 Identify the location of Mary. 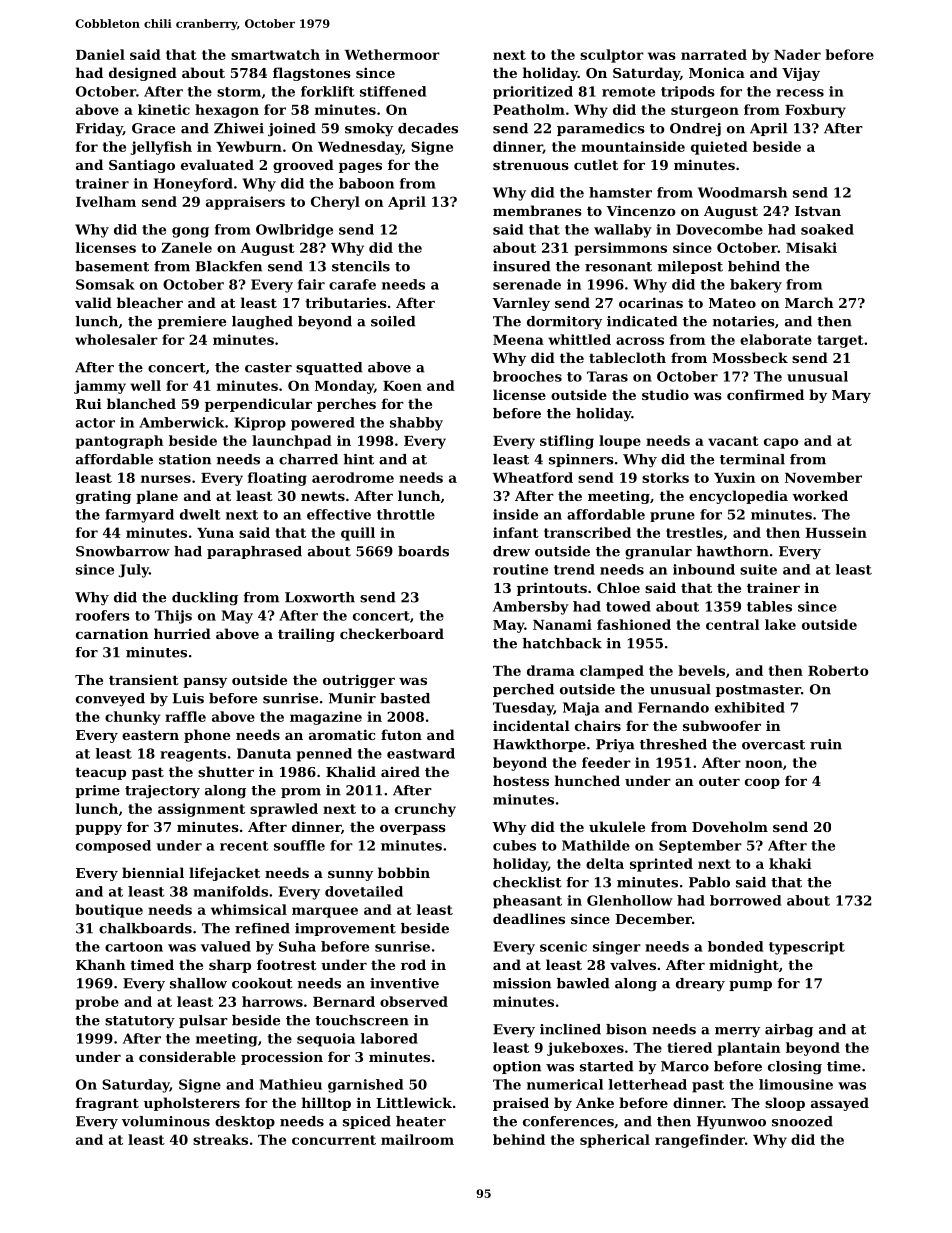
(851, 396).
